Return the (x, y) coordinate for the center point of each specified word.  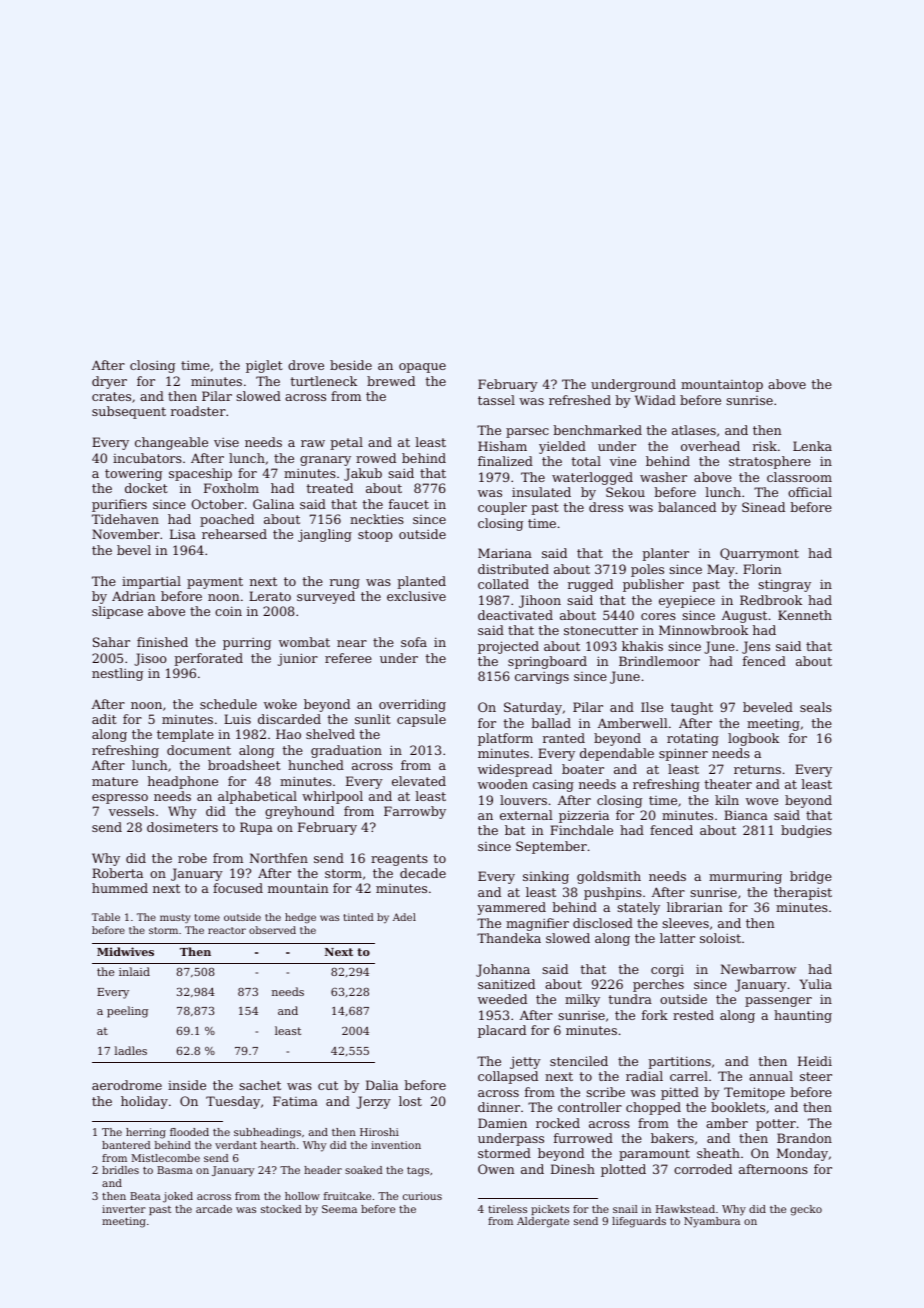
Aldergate (543, 1222)
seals (816, 707)
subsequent (129, 412)
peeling (127, 1012)
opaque (422, 368)
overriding (412, 705)
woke (280, 704)
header (323, 1170)
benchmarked (598, 430)
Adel (404, 917)
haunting (803, 1016)
